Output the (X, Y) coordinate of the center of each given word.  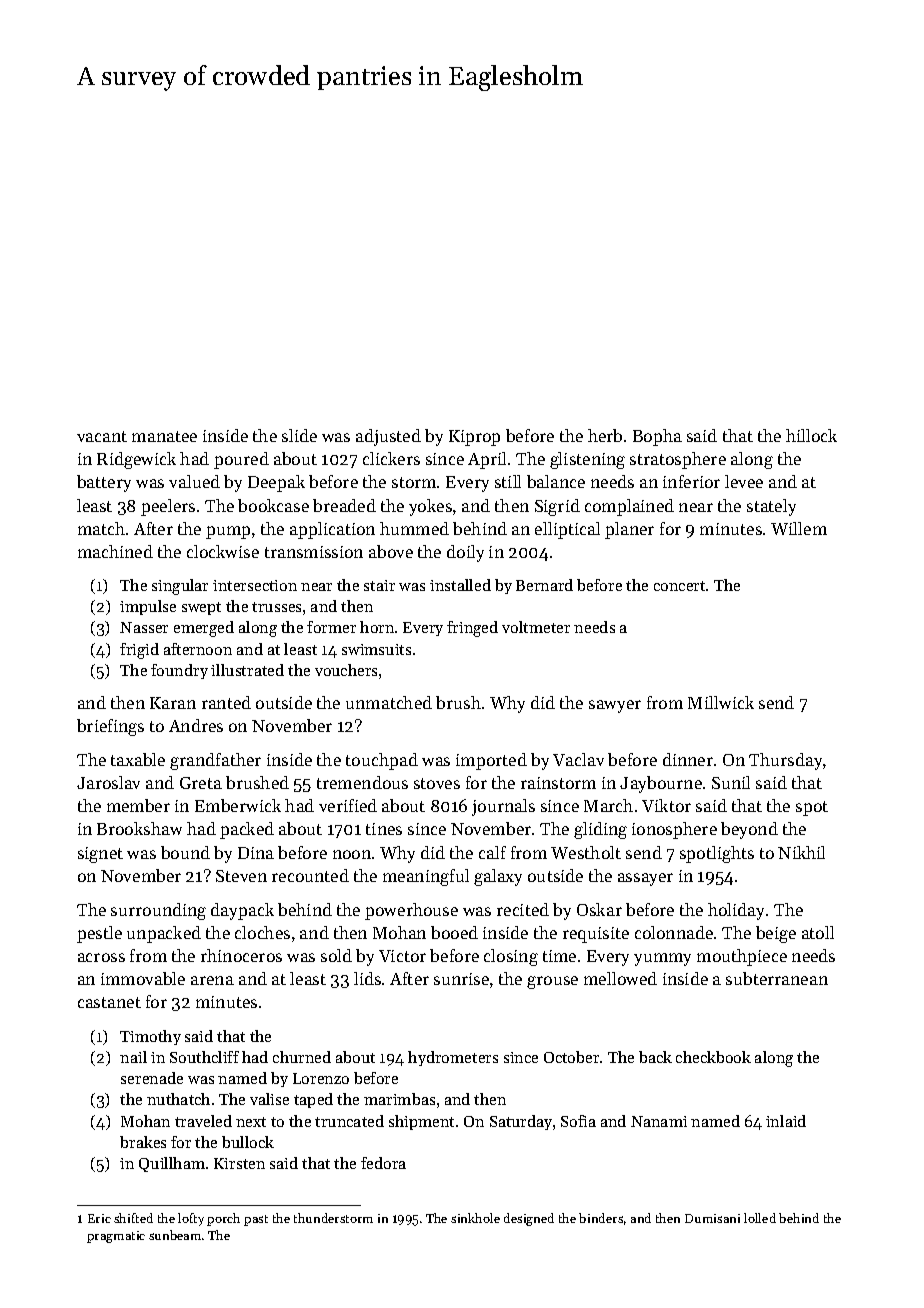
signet (100, 855)
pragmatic (116, 1237)
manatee (164, 436)
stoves (437, 783)
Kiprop (474, 438)
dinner (688, 759)
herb (605, 435)
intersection (255, 585)
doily (465, 553)
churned (302, 1057)
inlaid (786, 1121)
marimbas (399, 1099)
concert (679, 586)
